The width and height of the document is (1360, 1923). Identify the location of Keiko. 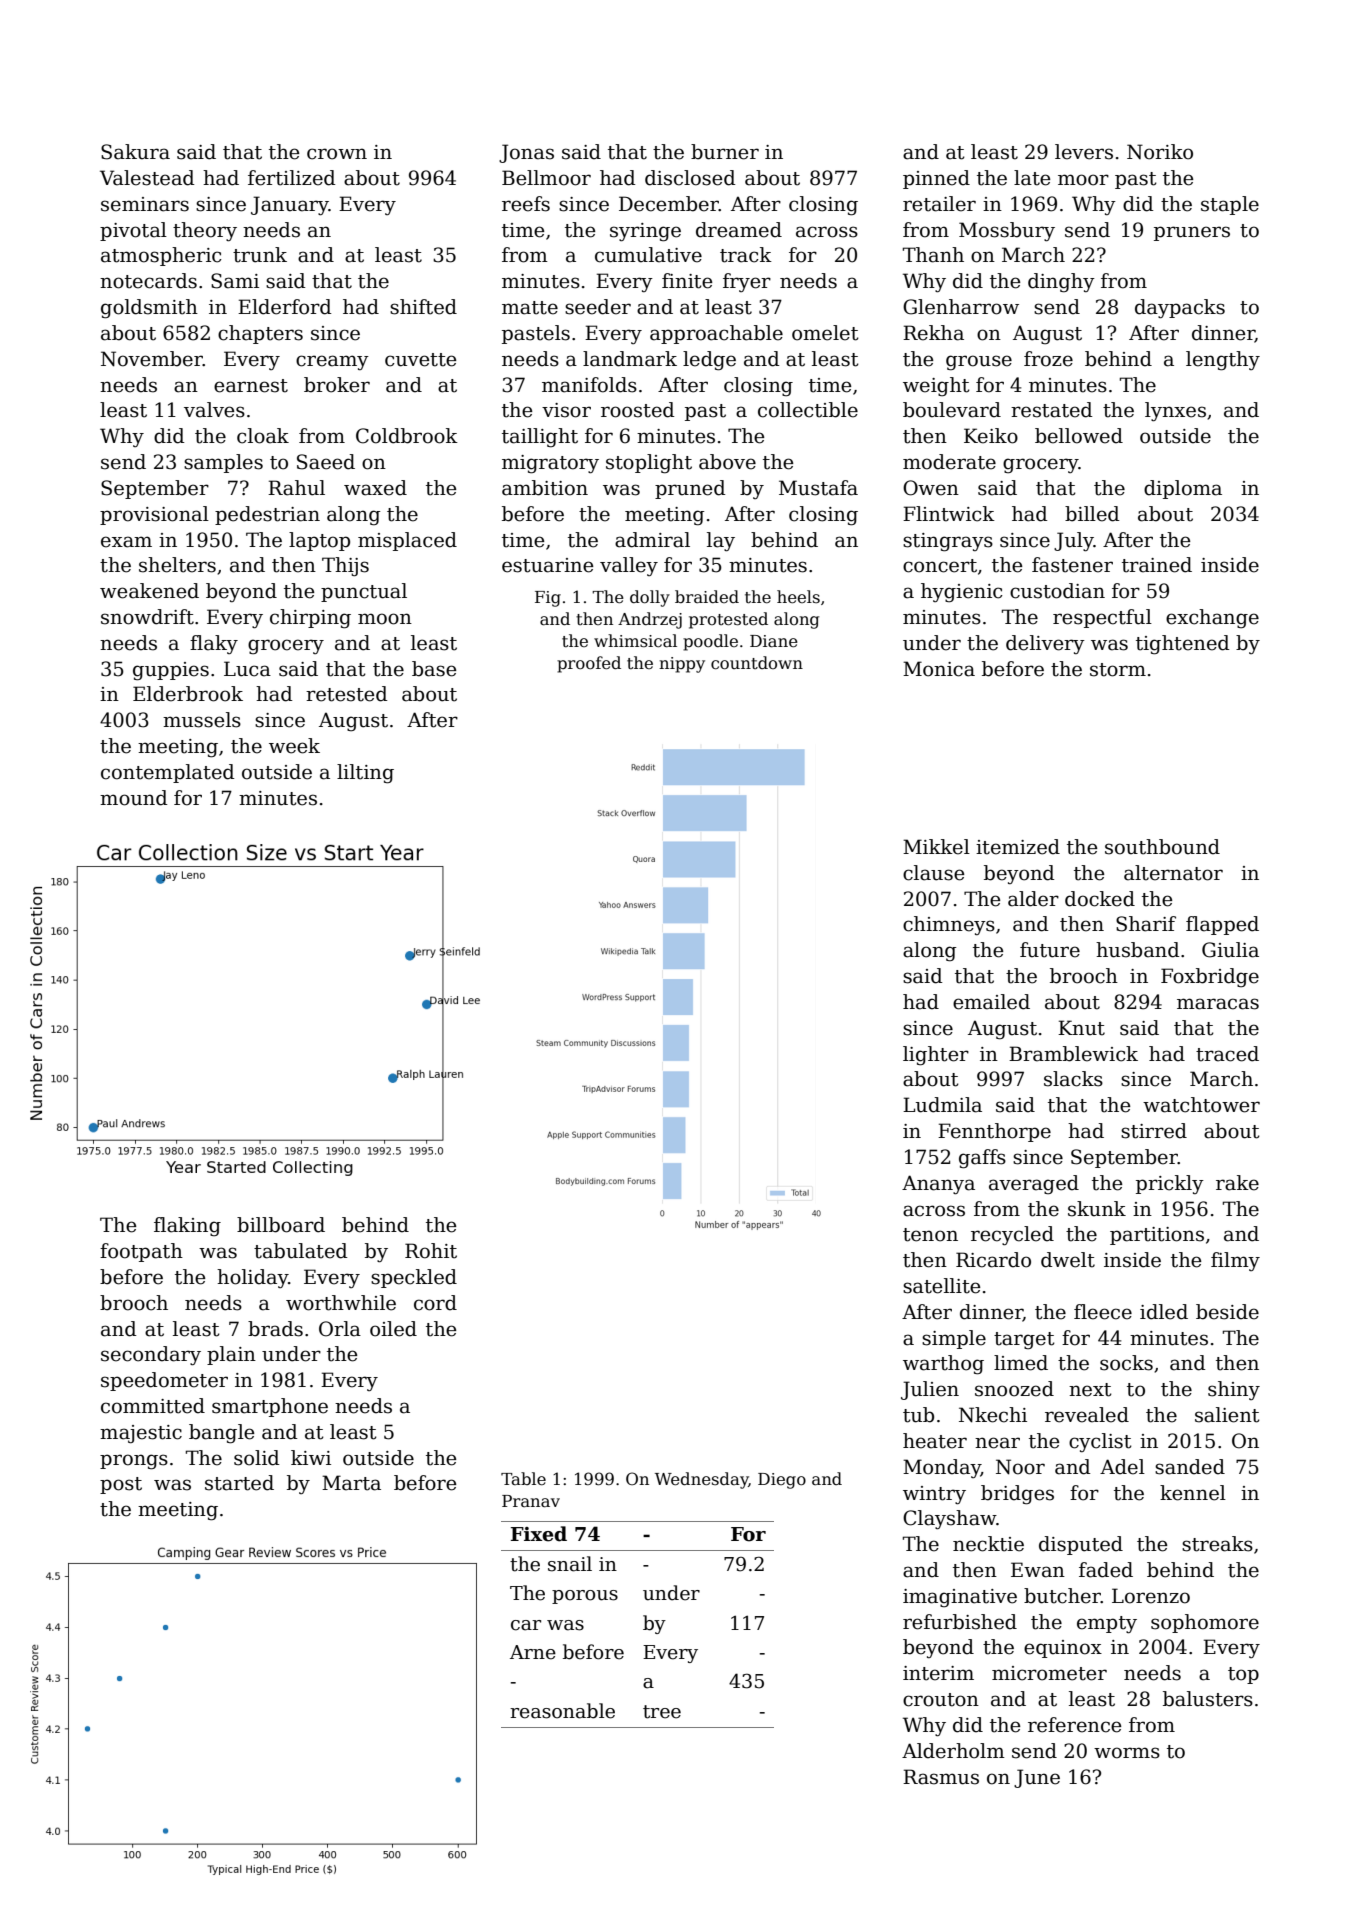
(991, 436).
